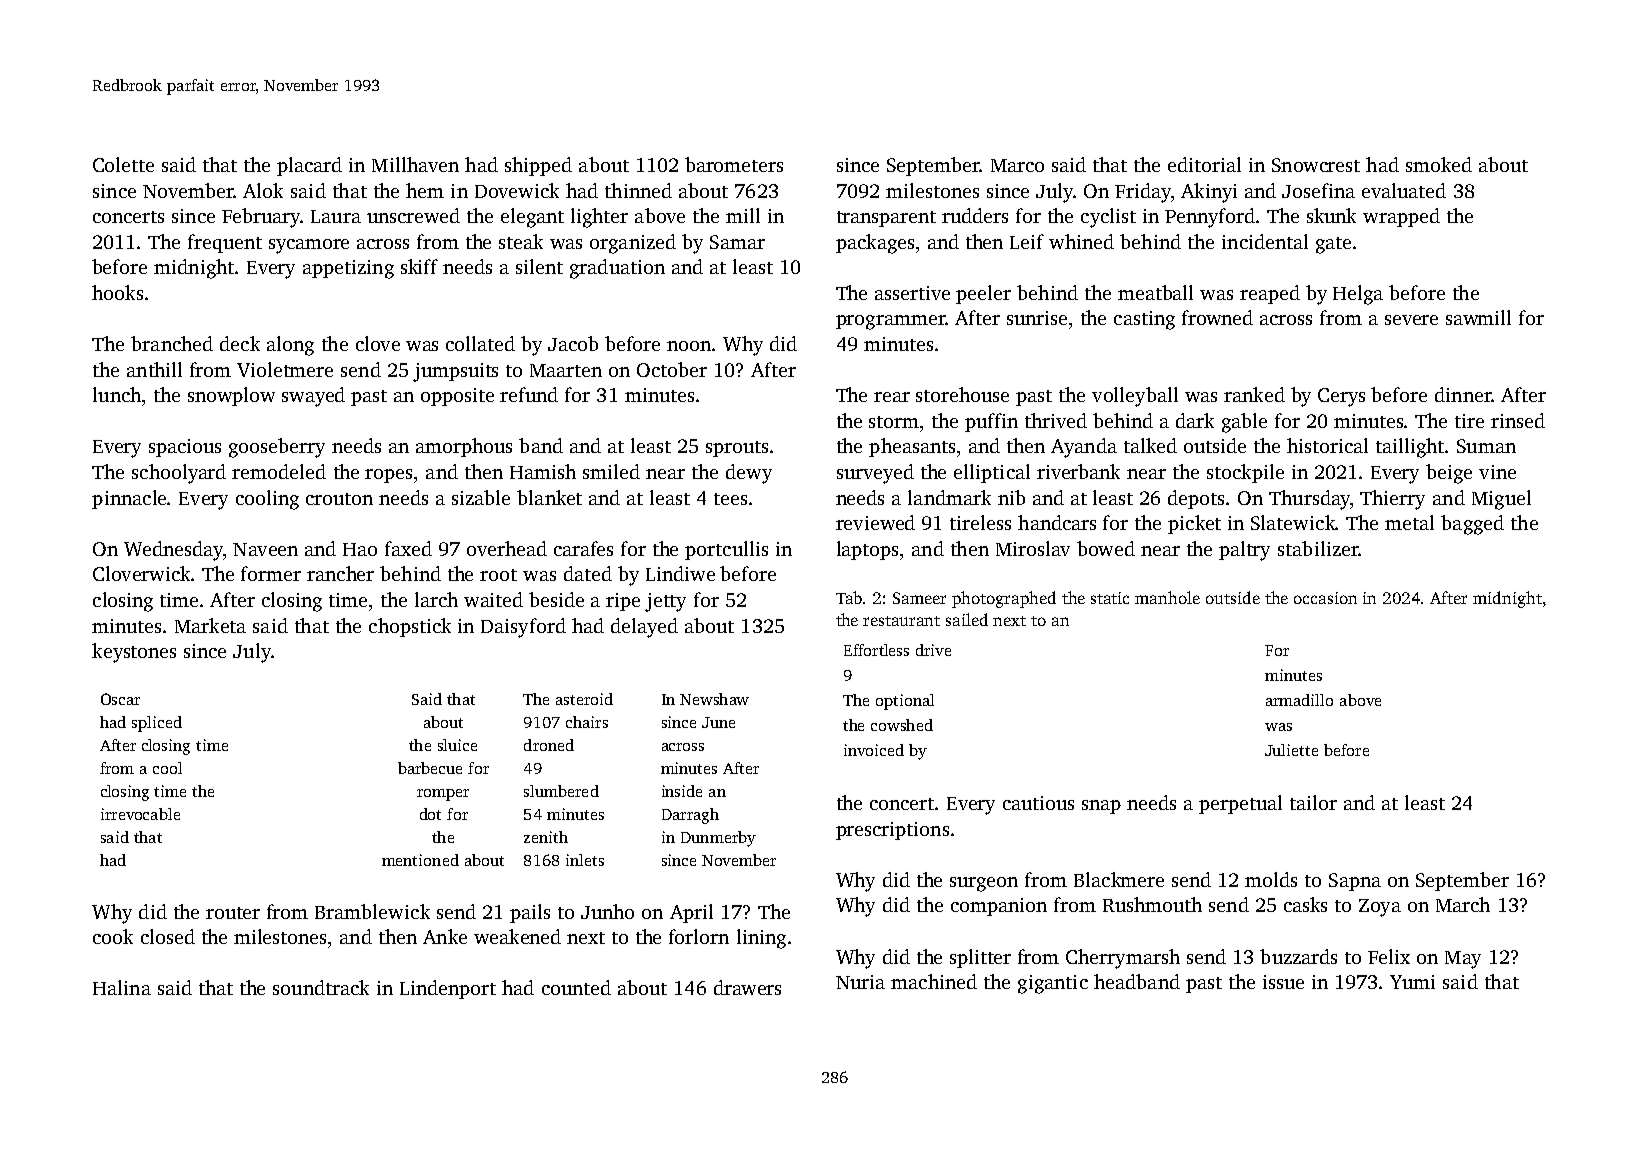 The height and width of the image is (1161, 1642). Describe the element at coordinates (120, 699) in the image. I see `Oscar` at that location.
